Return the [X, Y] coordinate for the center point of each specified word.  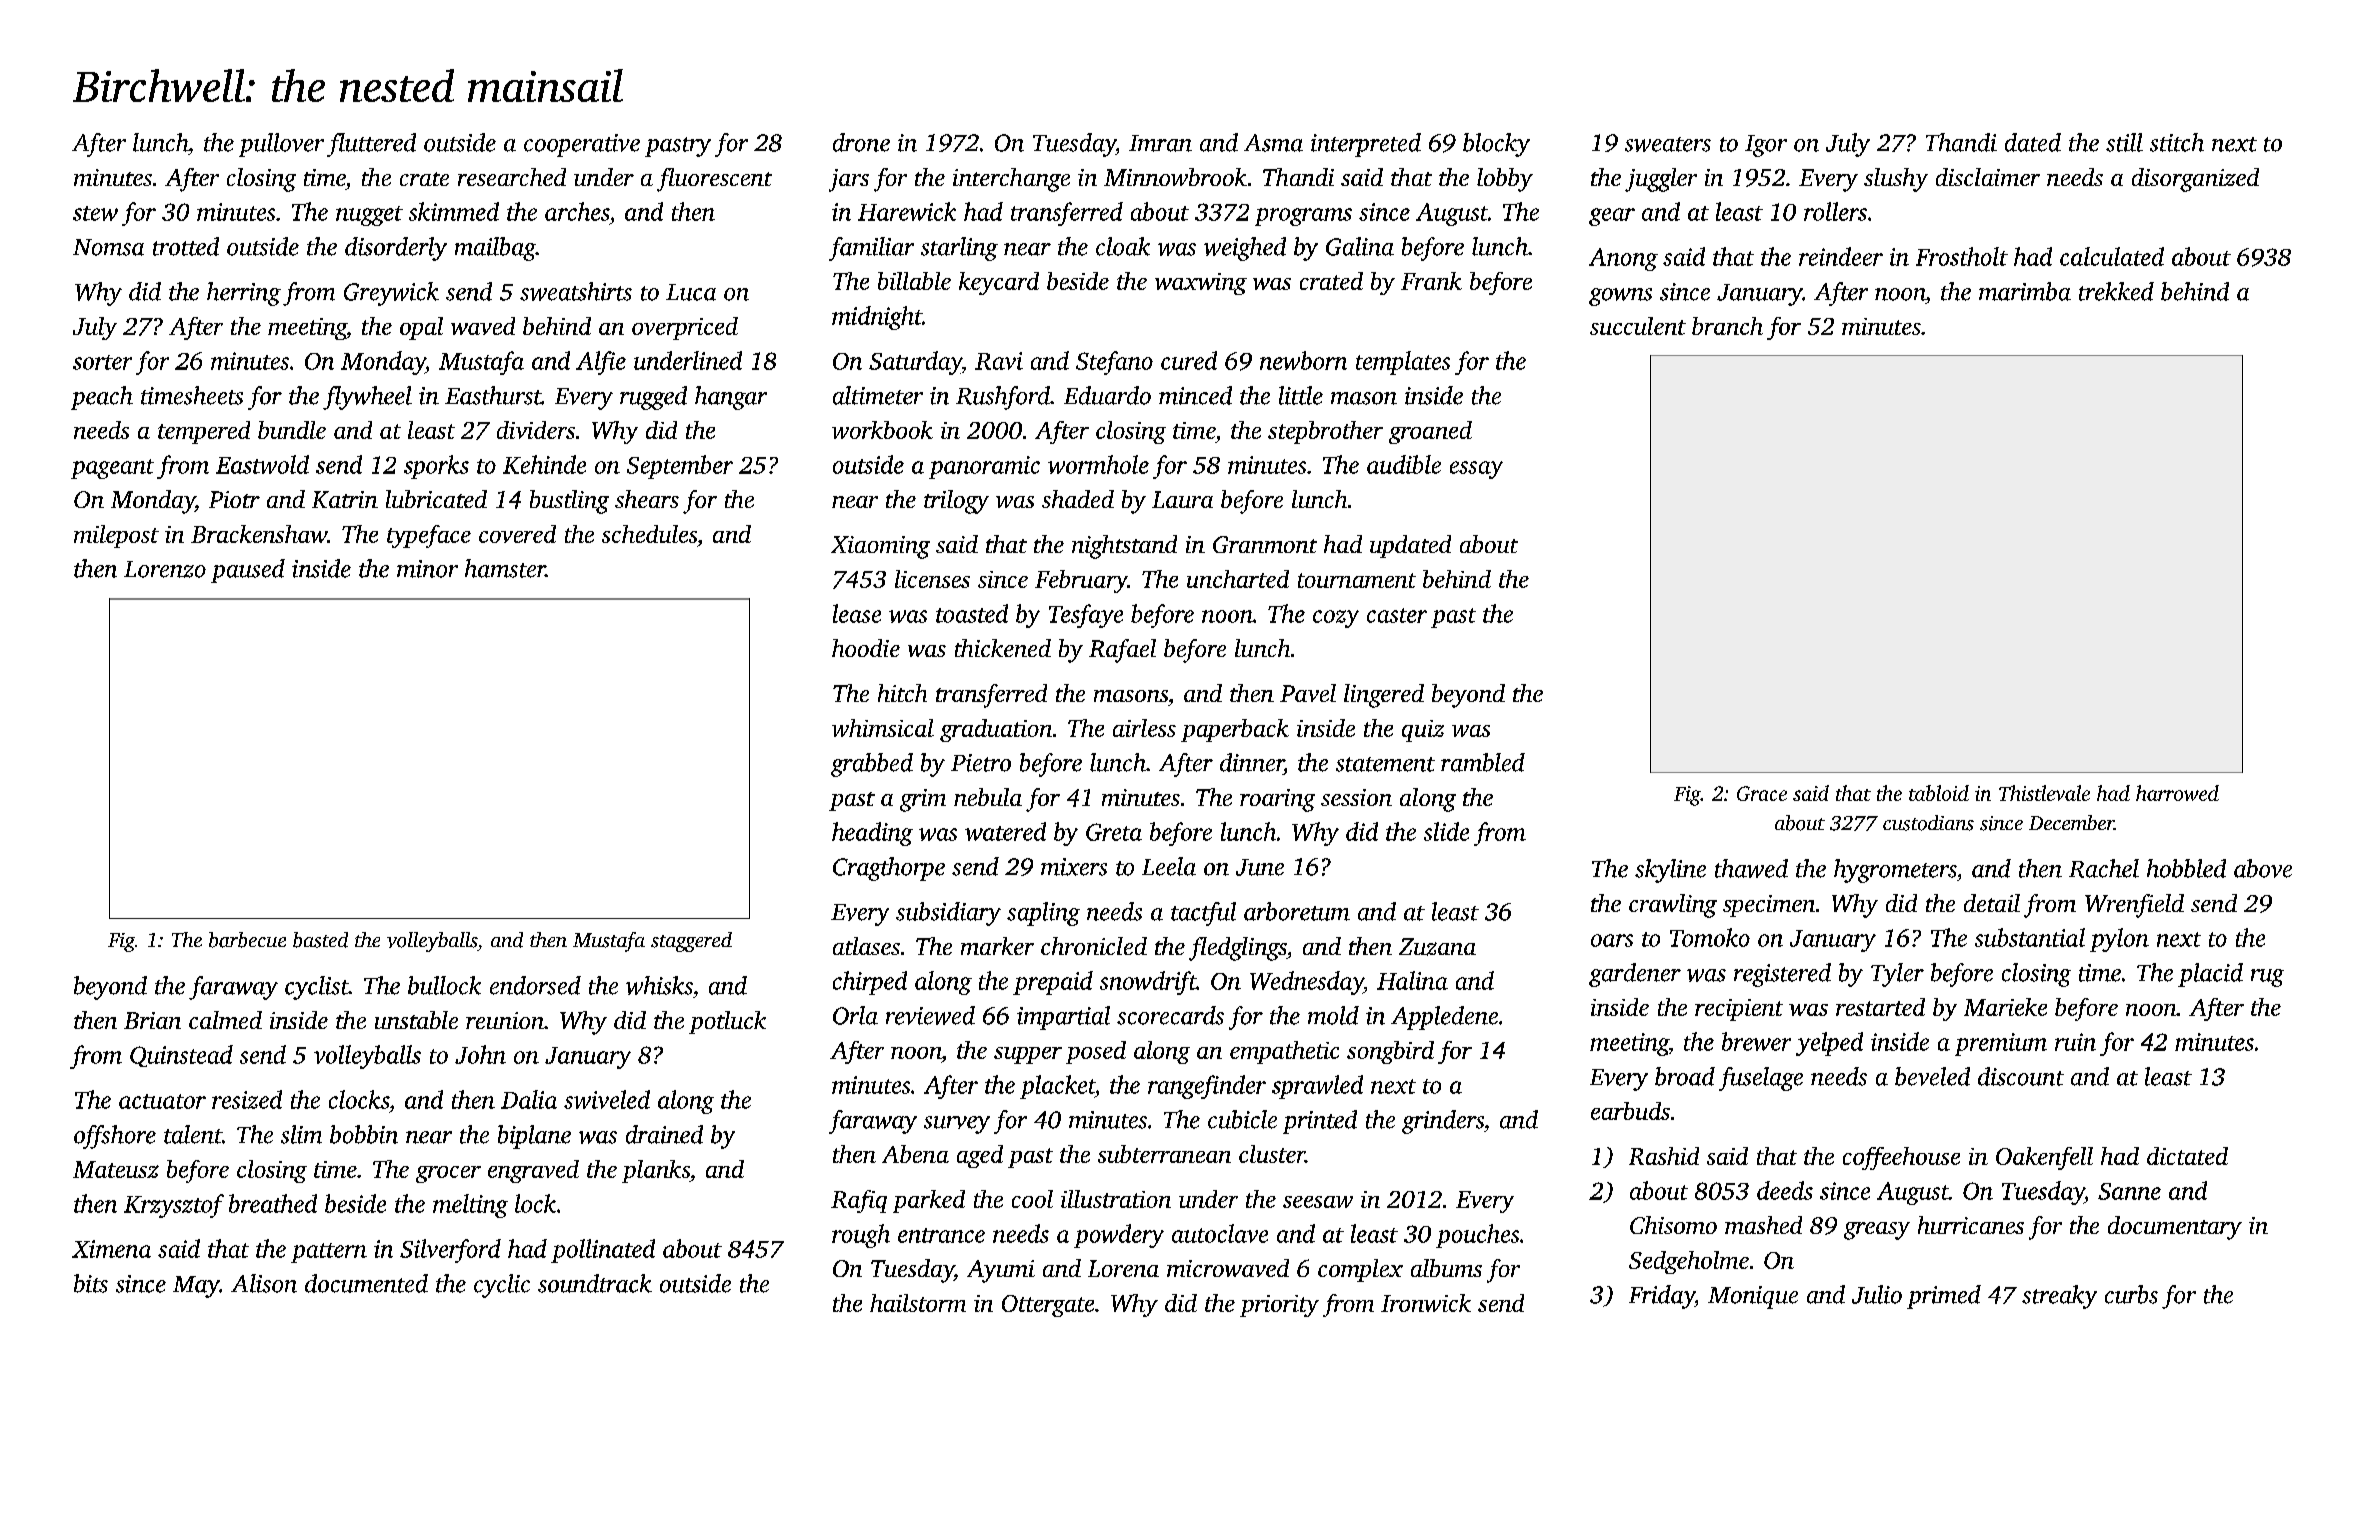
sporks [436, 467]
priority [1279, 1306]
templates [1403, 363]
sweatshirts [576, 291]
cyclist [317, 988]
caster [1397, 615]
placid [2210, 975]
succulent [1638, 326]
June [1260, 867]
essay [1476, 470]
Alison [264, 1283]
